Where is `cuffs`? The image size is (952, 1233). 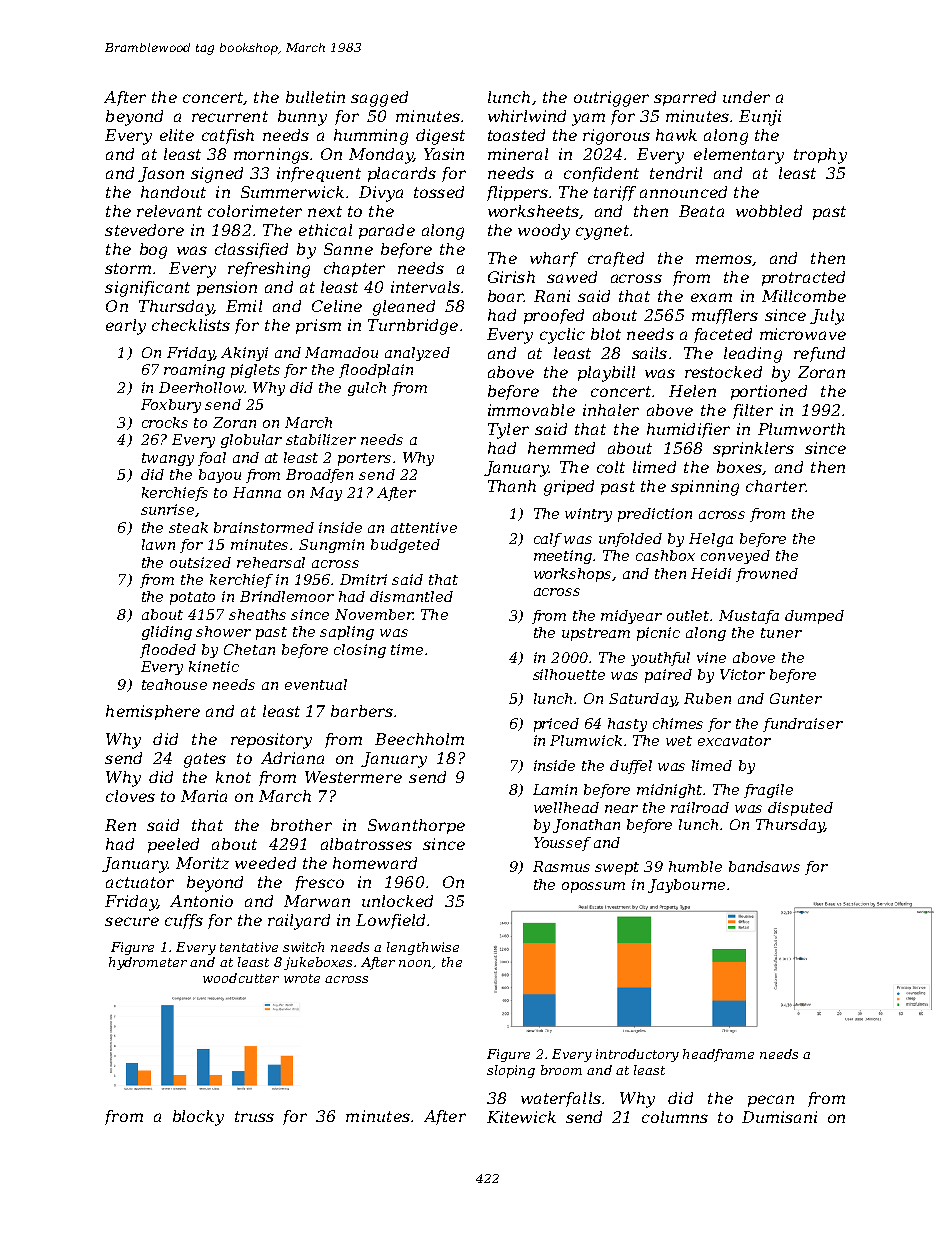 cuffs is located at coordinates (184, 921).
